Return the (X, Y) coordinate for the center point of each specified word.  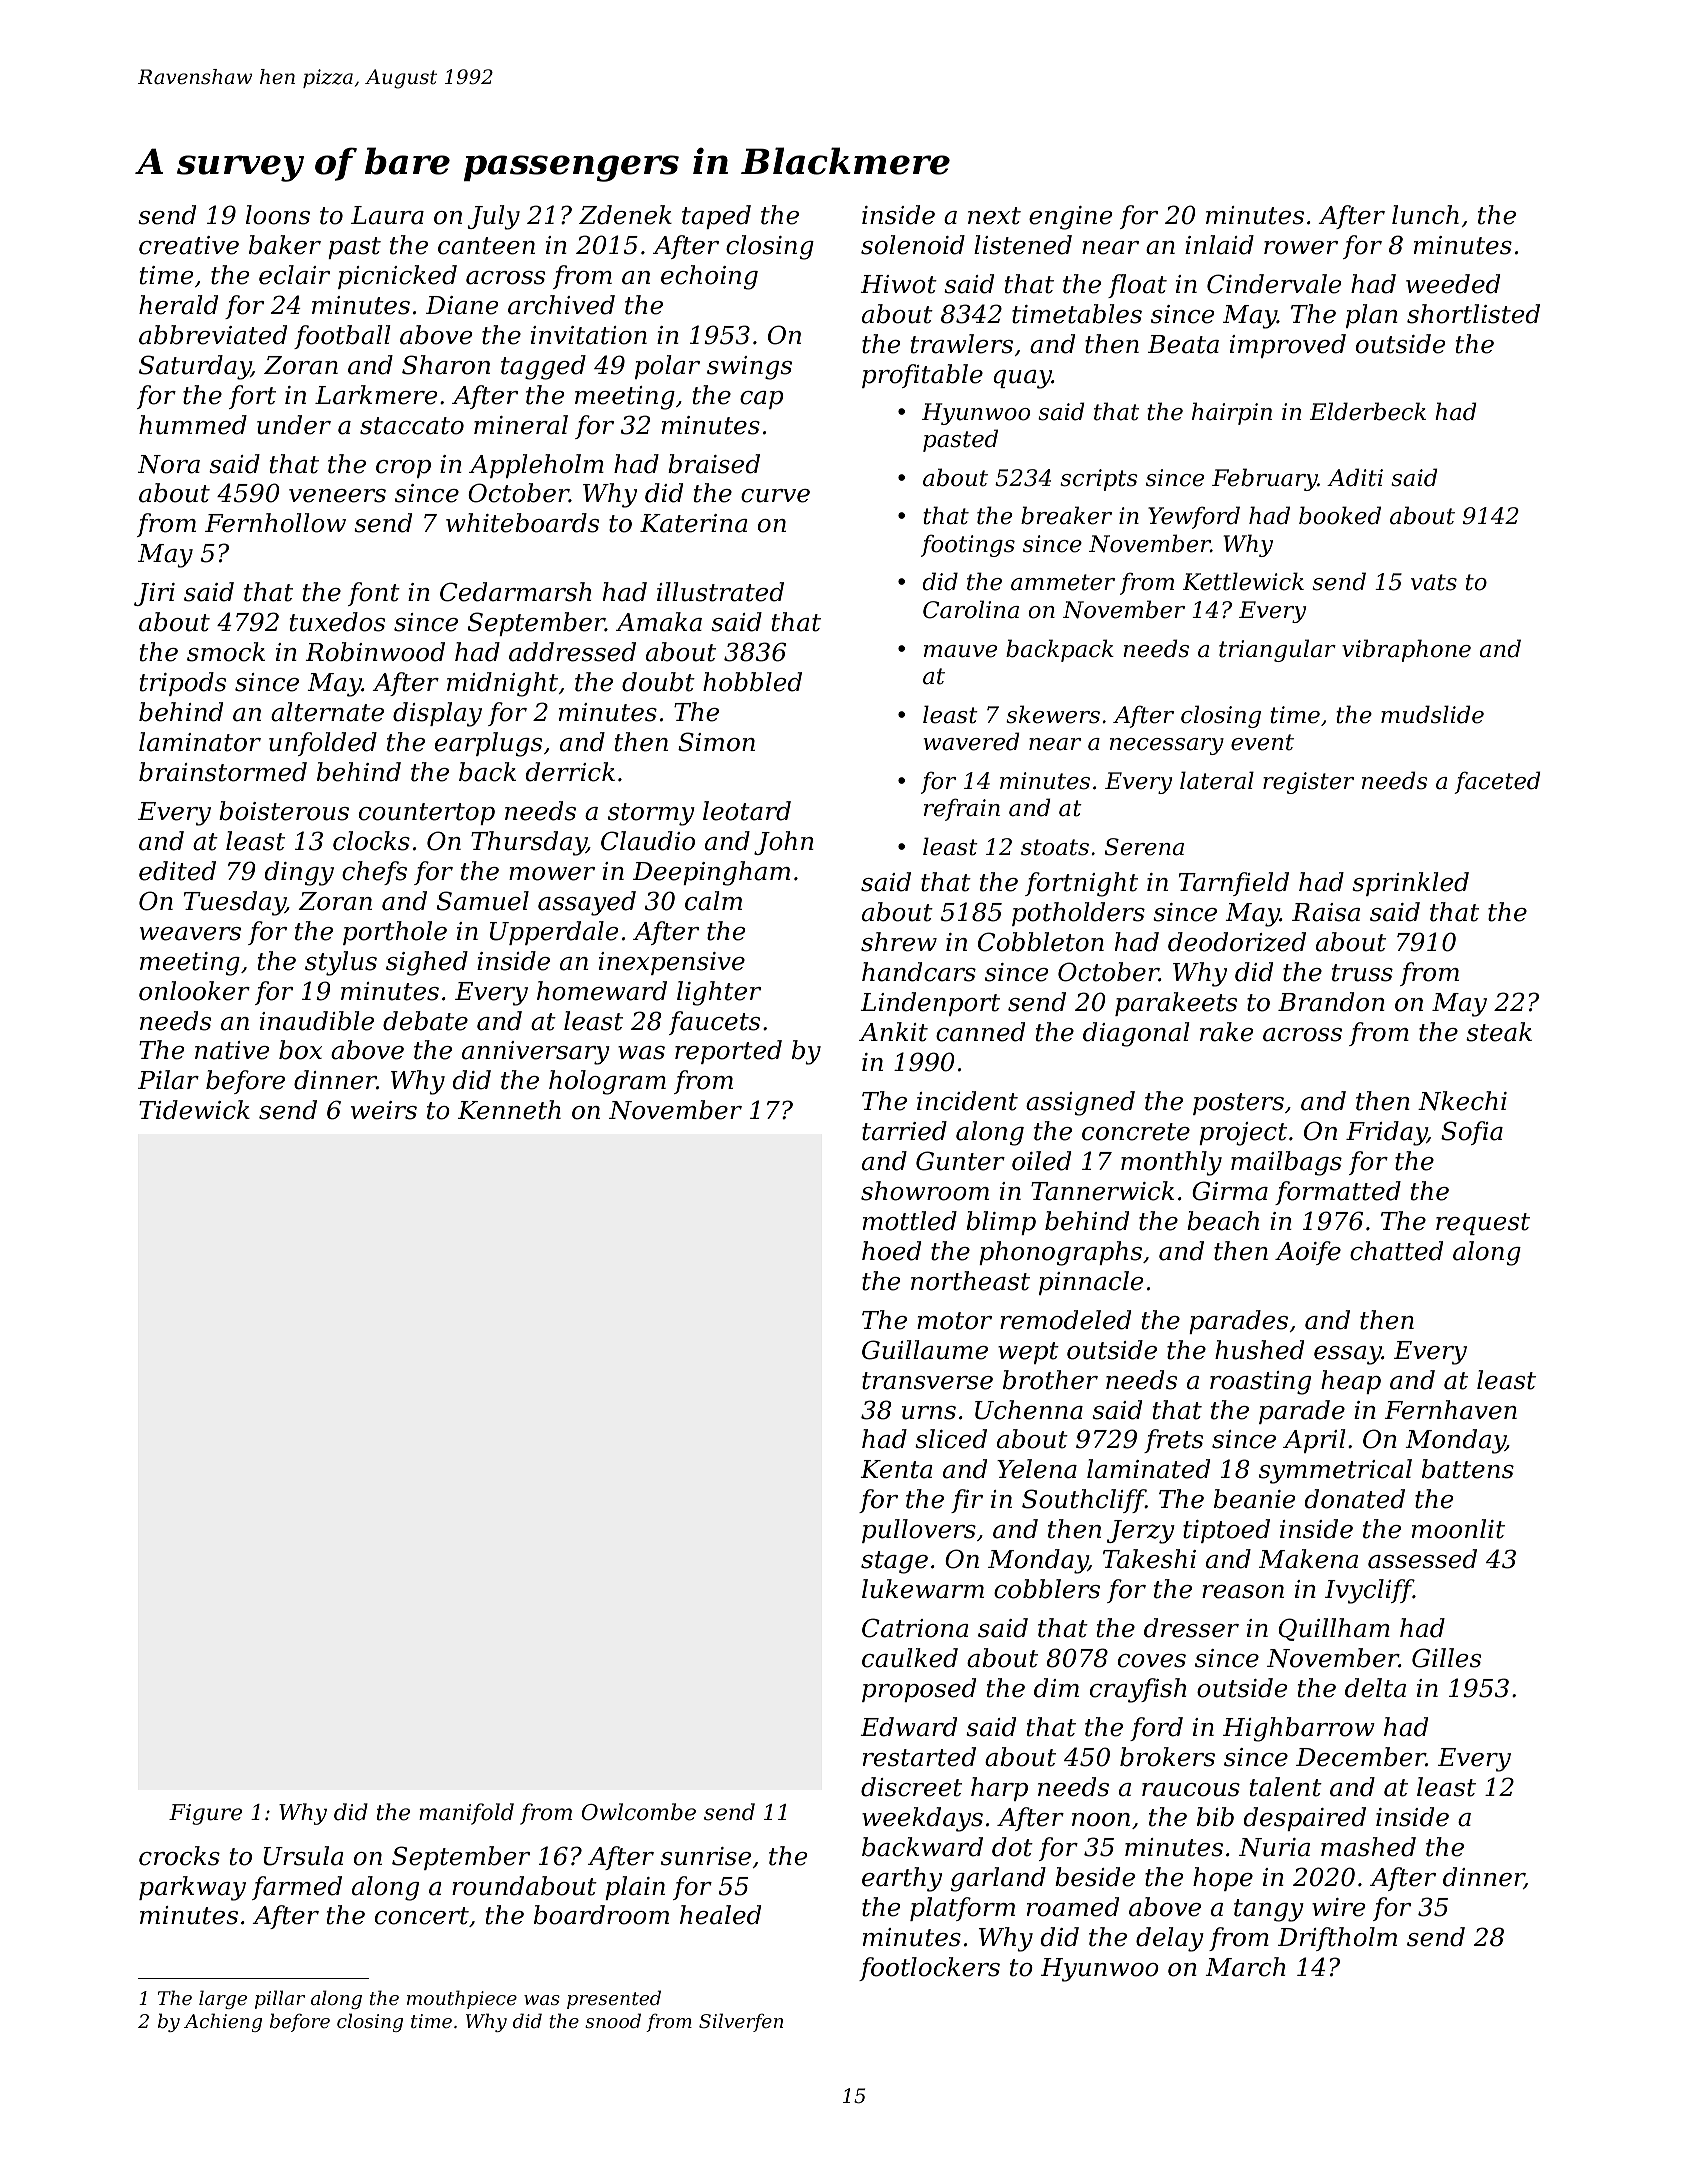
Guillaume (925, 1350)
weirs (384, 1110)
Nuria (1274, 1847)
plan (1372, 316)
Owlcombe (639, 1812)
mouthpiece (462, 1999)
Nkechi (1462, 1101)
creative (189, 245)
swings (749, 368)
